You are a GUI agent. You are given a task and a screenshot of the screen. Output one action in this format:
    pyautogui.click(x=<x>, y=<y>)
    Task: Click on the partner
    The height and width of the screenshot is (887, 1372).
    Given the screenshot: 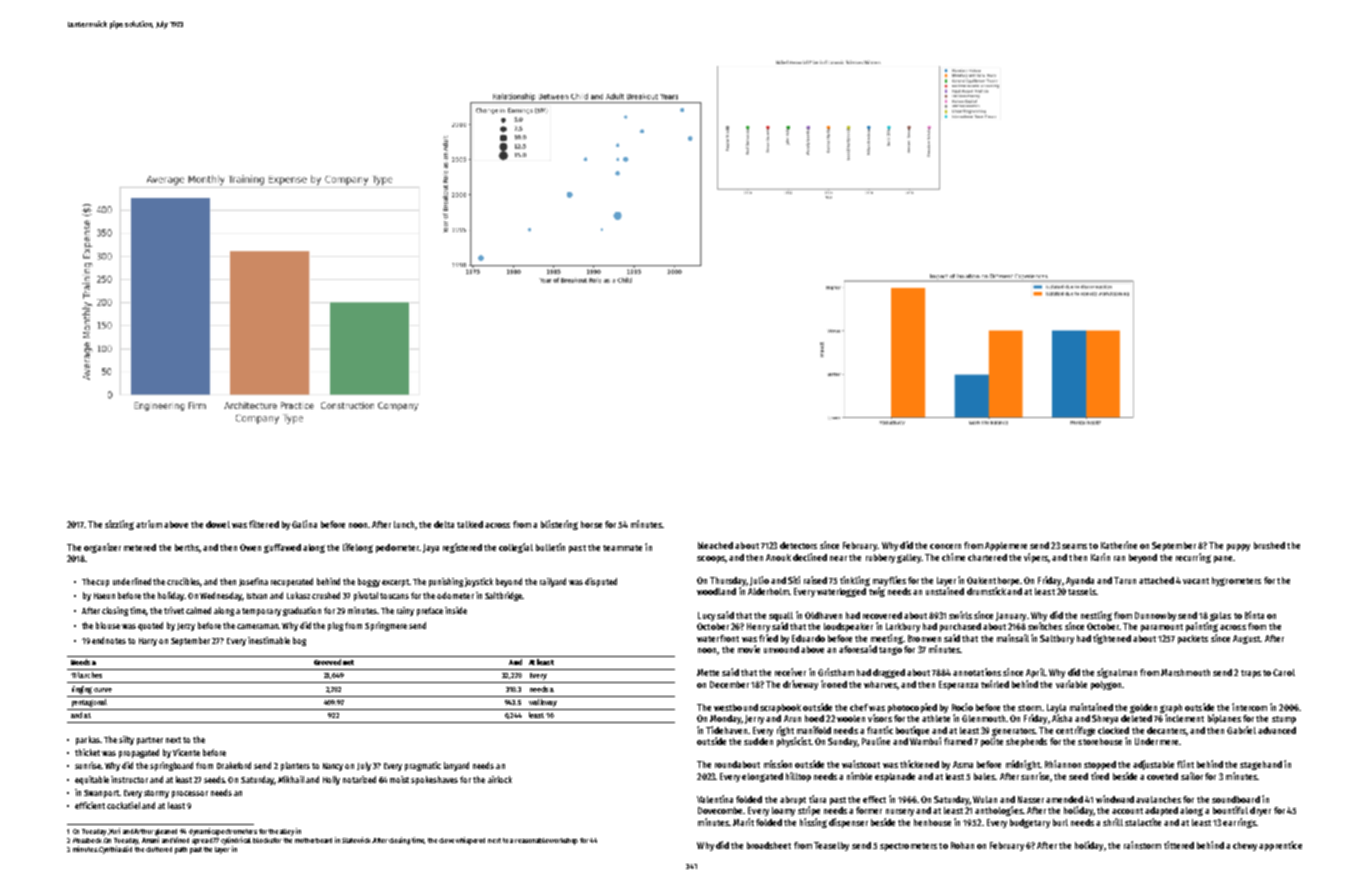 What is the action you would take?
    pyautogui.click(x=150, y=741)
